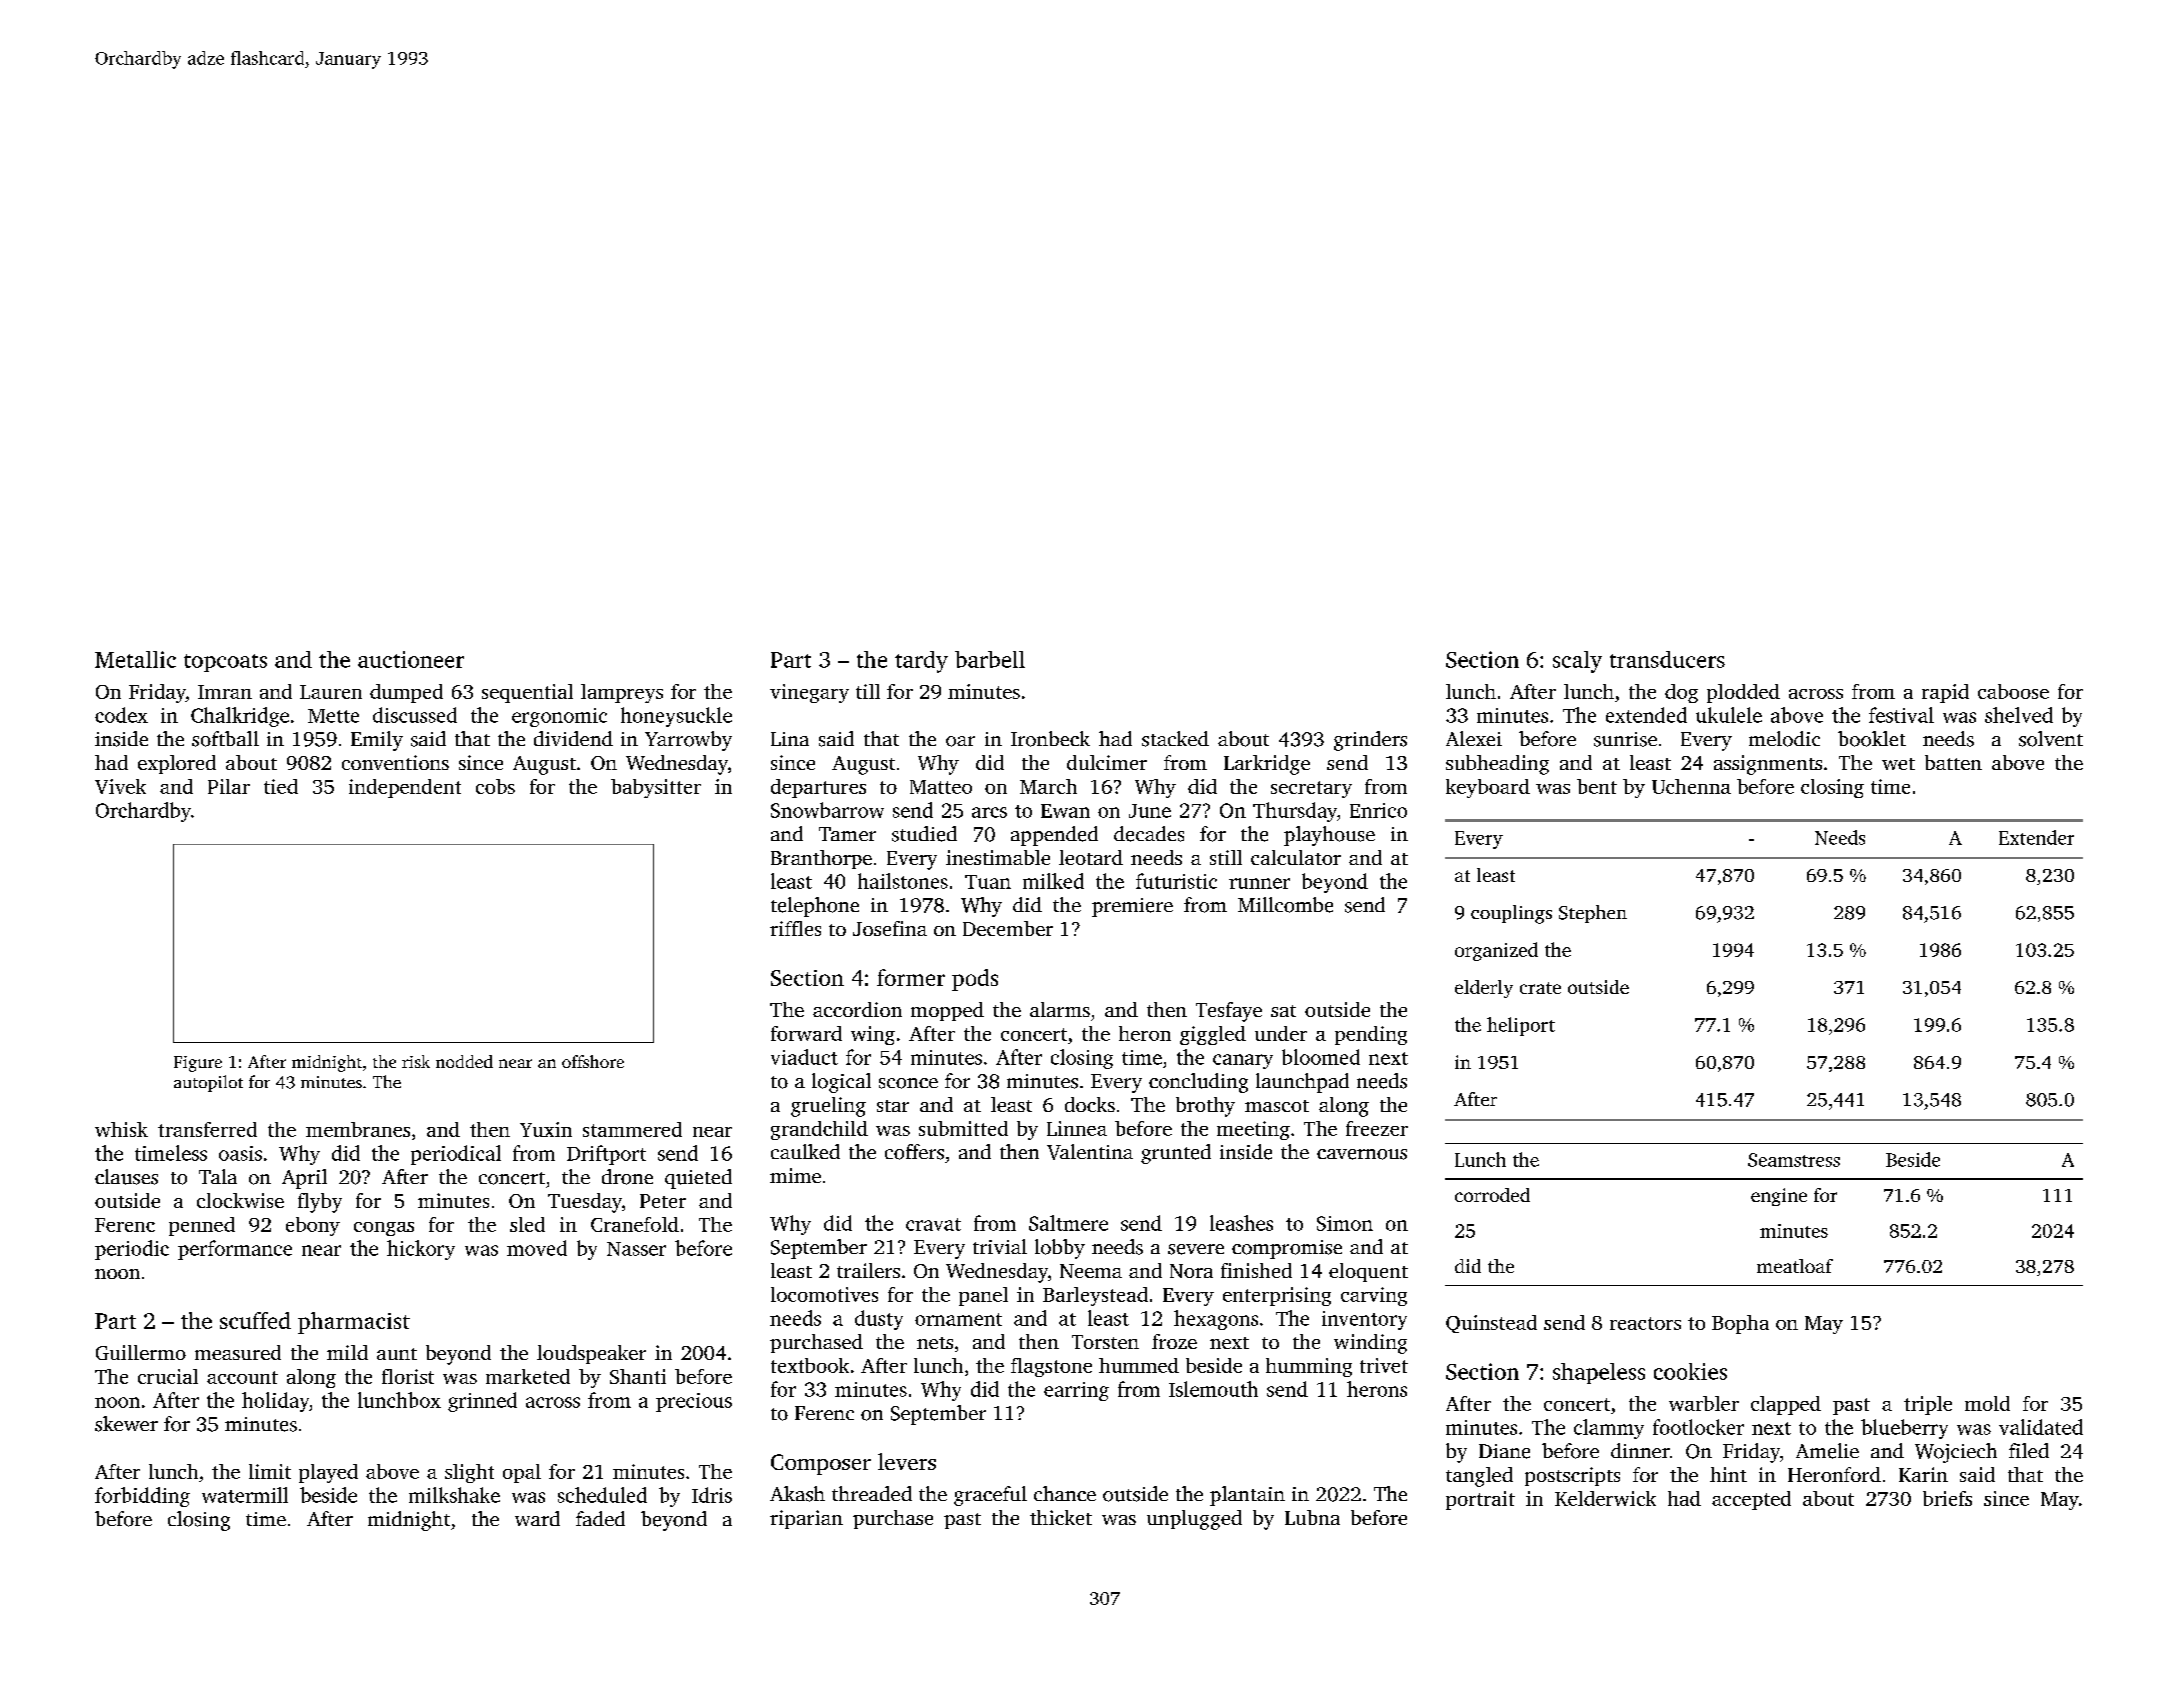 The width and height of the image is (2178, 1683). What do you see at coordinates (975, 980) in the image?
I see `pods` at bounding box center [975, 980].
